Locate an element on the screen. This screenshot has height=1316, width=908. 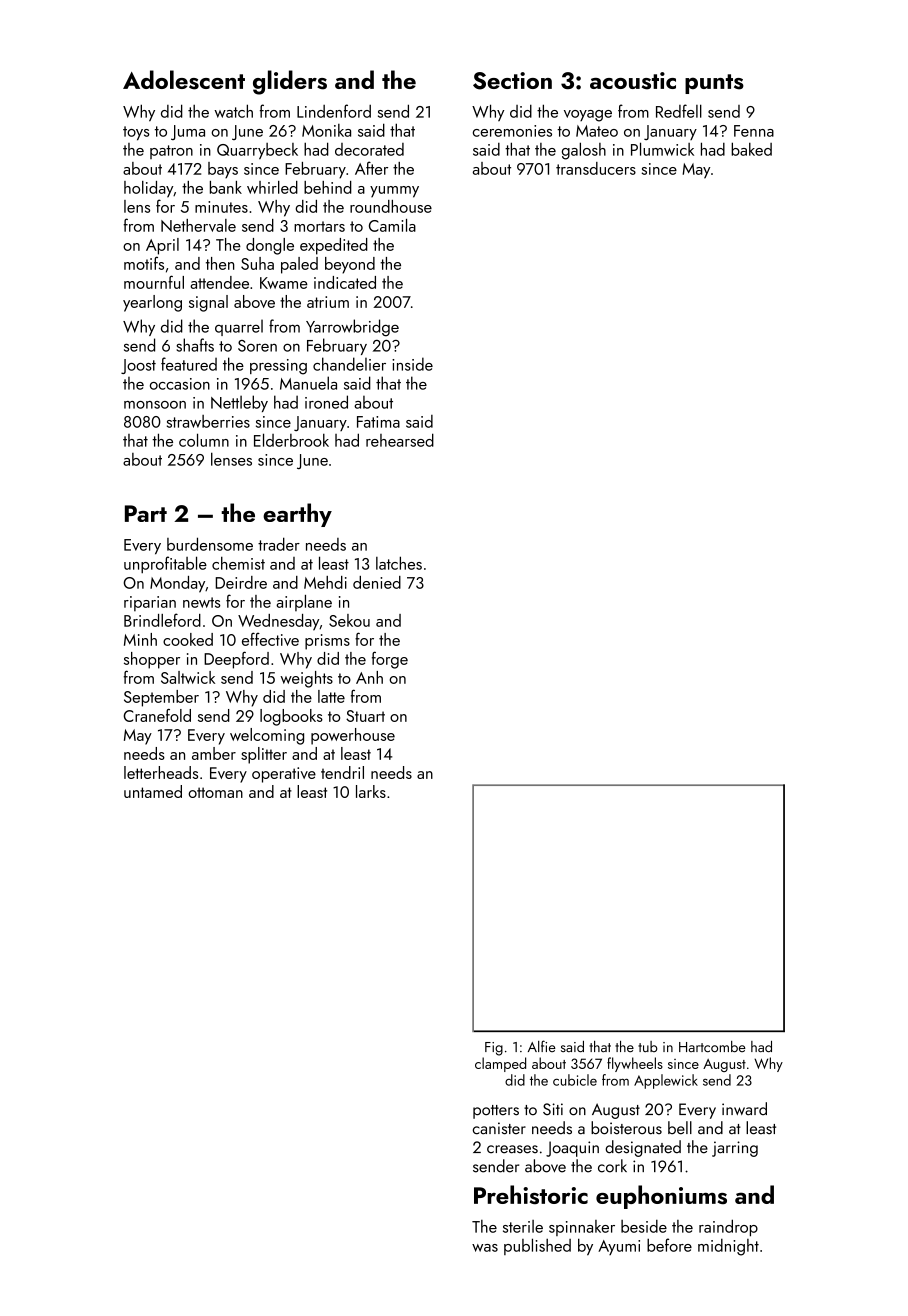
baked is located at coordinates (751, 149).
